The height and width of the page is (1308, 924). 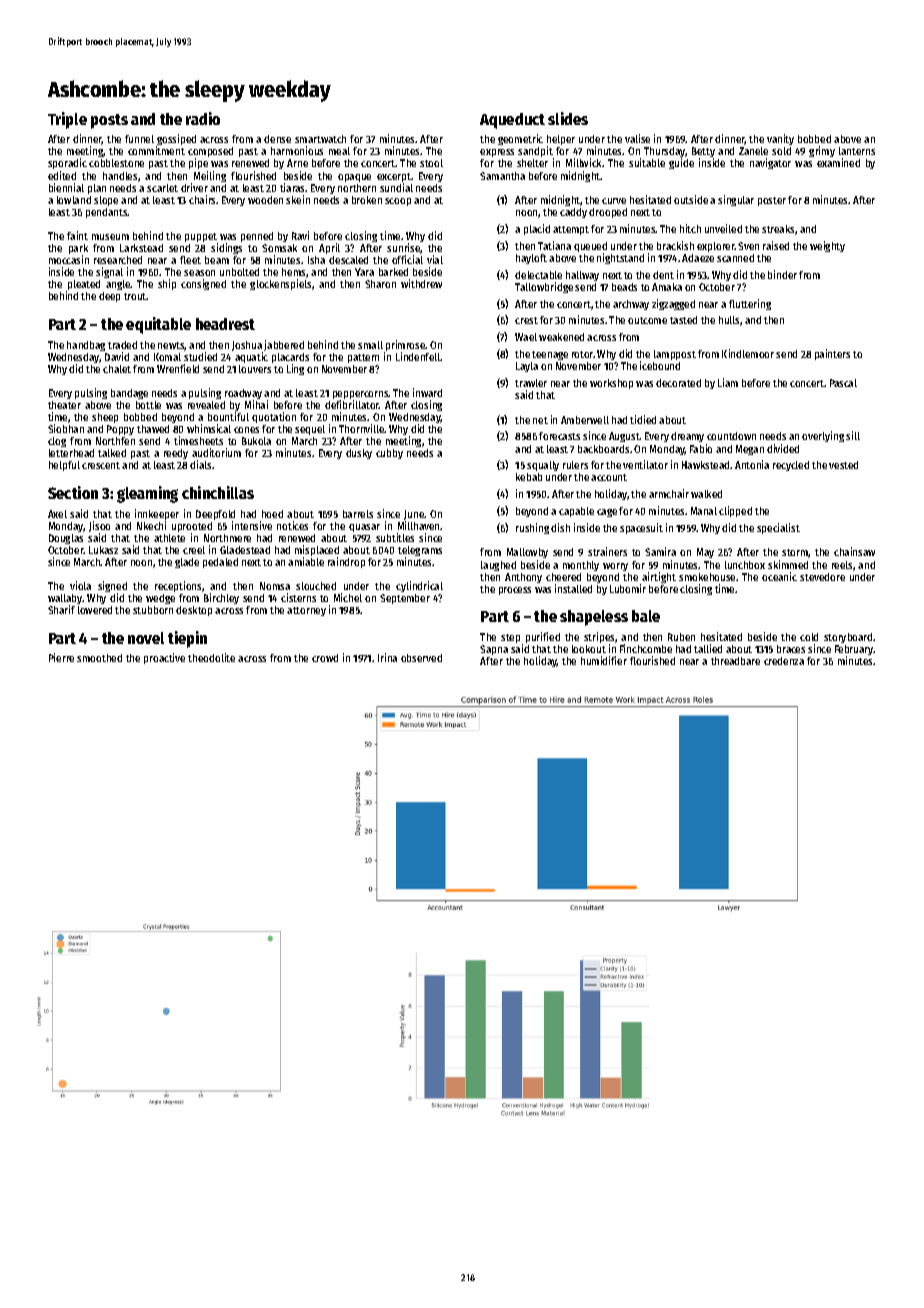 What do you see at coordinates (306, 561) in the page?
I see `amiable` at bounding box center [306, 561].
